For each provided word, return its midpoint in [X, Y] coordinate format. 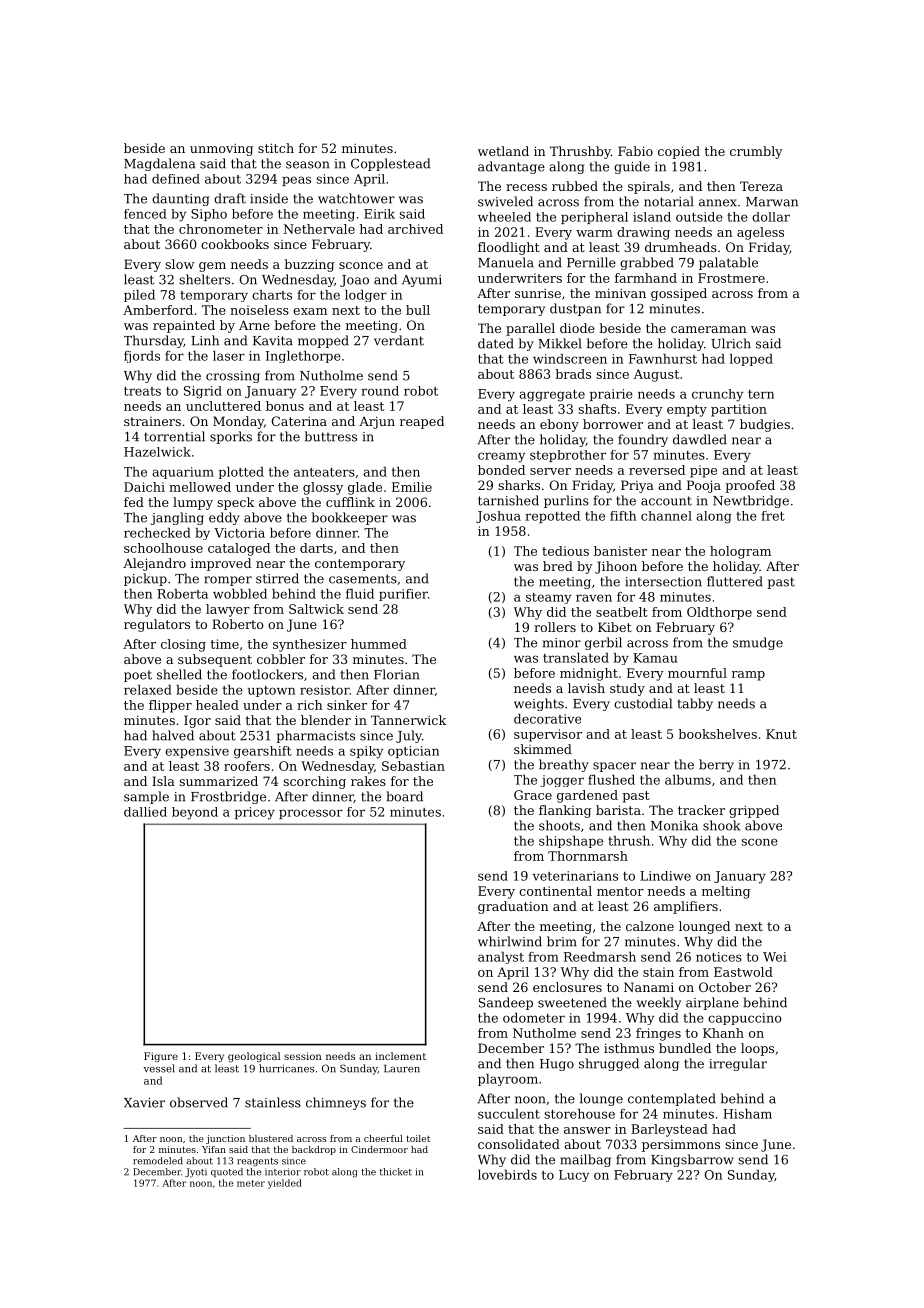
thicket [396, 1172]
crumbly [756, 152]
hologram [740, 552]
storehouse [579, 1114]
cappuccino [745, 1019]
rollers [555, 627]
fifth [623, 516]
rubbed [575, 186]
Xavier [144, 1103]
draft [230, 198]
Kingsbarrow [692, 1160]
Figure [161, 1057]
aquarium [183, 473]
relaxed [148, 690]
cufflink [350, 502]
